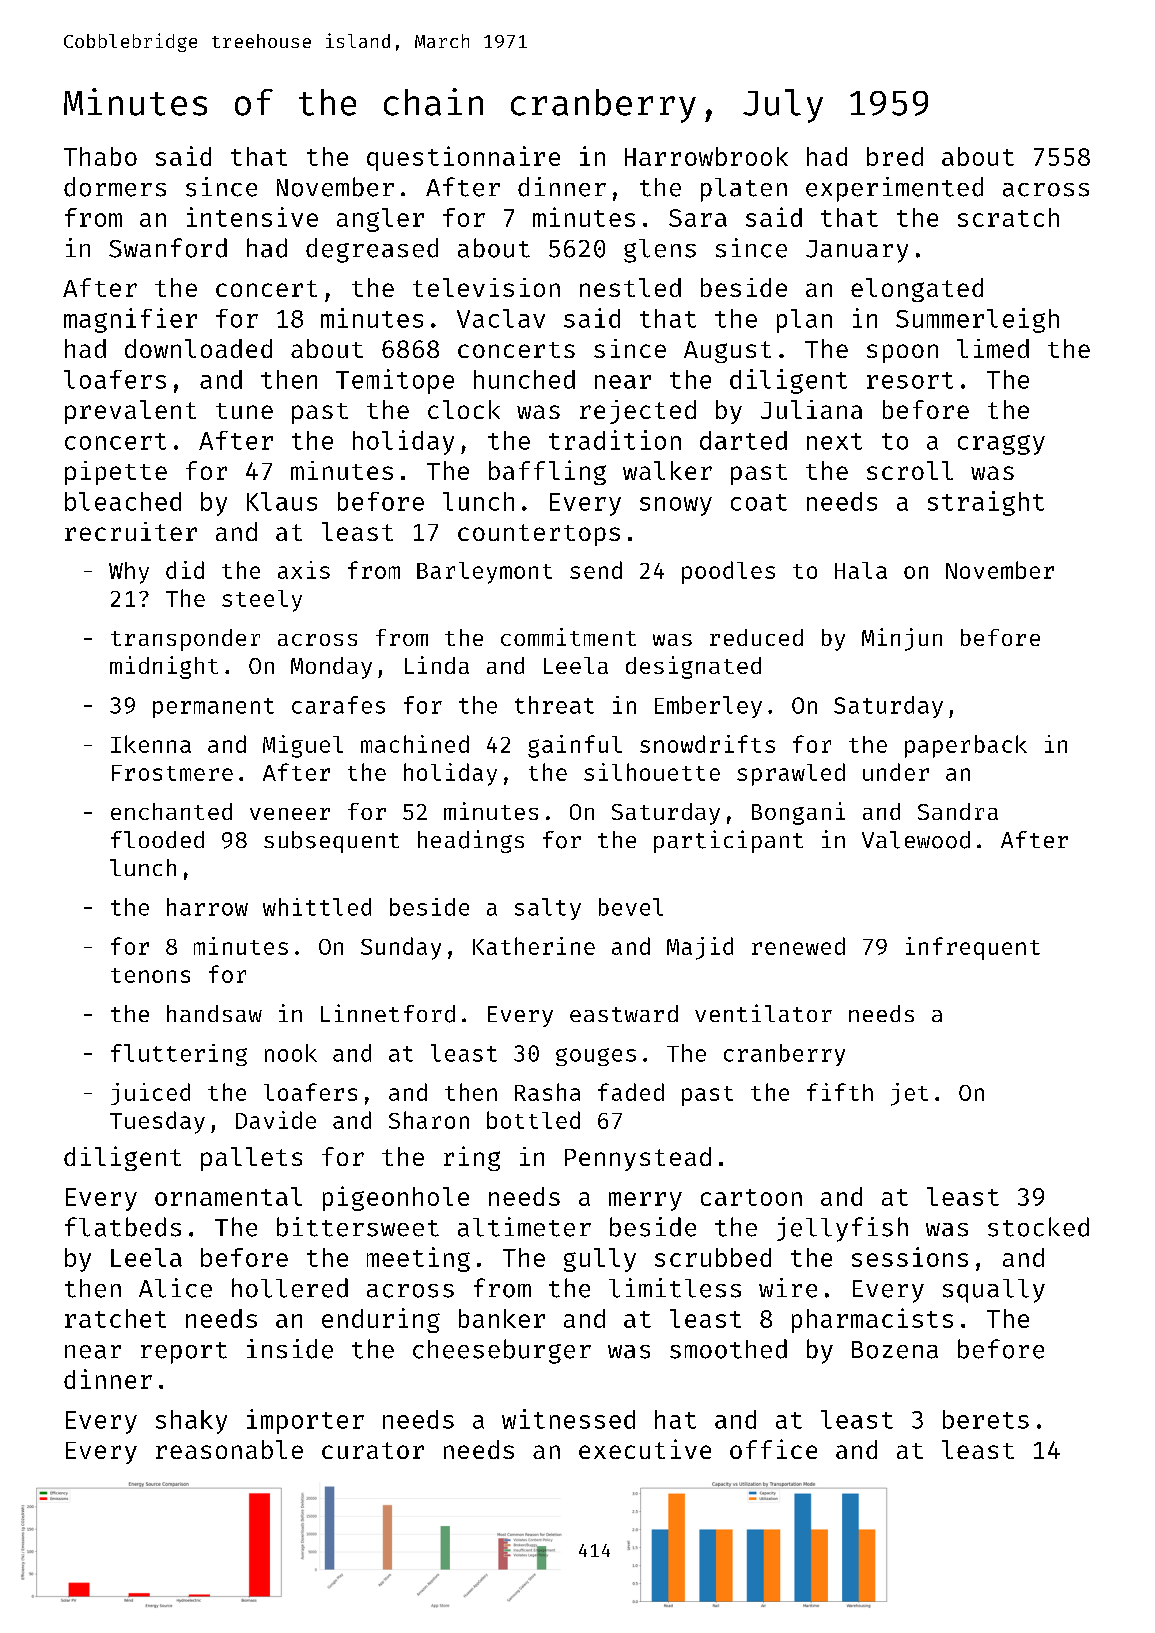 The image size is (1155, 1633). What do you see at coordinates (895, 156) in the screenshot?
I see `bred` at bounding box center [895, 156].
